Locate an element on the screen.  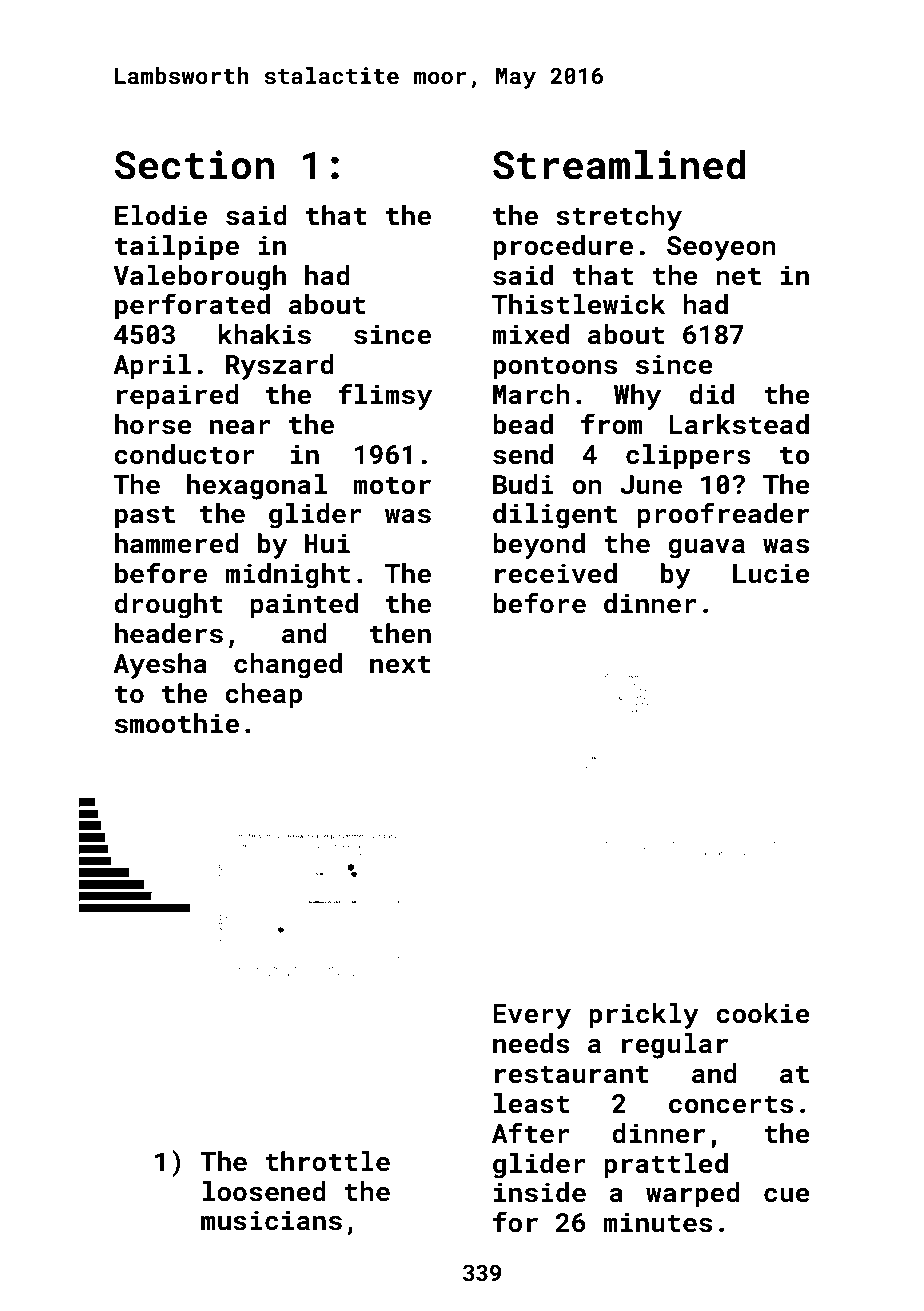
changed is located at coordinates (288, 666).
